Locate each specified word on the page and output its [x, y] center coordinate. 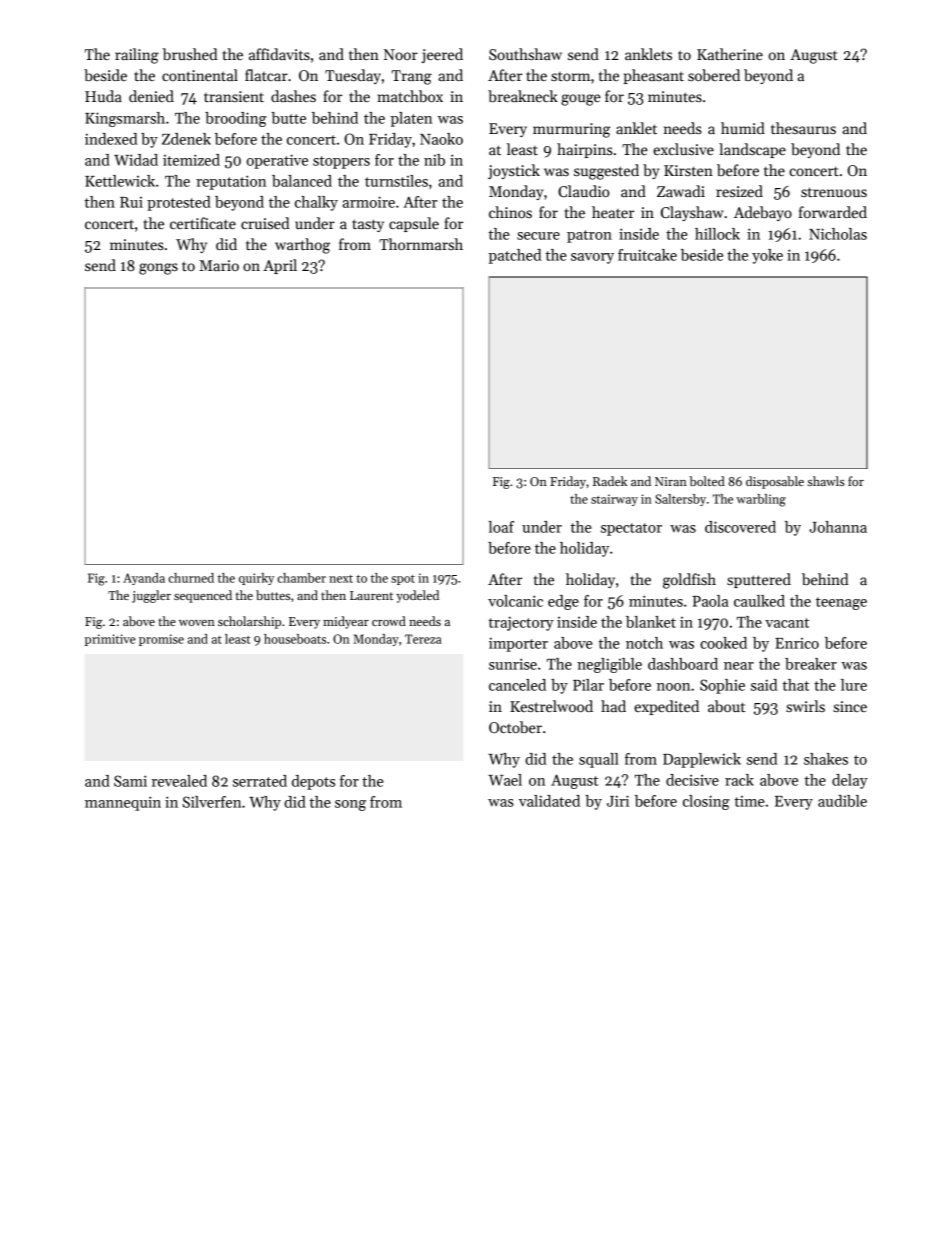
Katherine [730, 54]
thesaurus [803, 128]
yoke [767, 256]
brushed [190, 54]
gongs [158, 269]
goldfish [689, 581]
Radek [610, 481]
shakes [826, 759]
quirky [256, 579]
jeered [442, 55]
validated [549, 801]
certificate [203, 223]
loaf [501, 527]
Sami [130, 781]
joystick [514, 171]
